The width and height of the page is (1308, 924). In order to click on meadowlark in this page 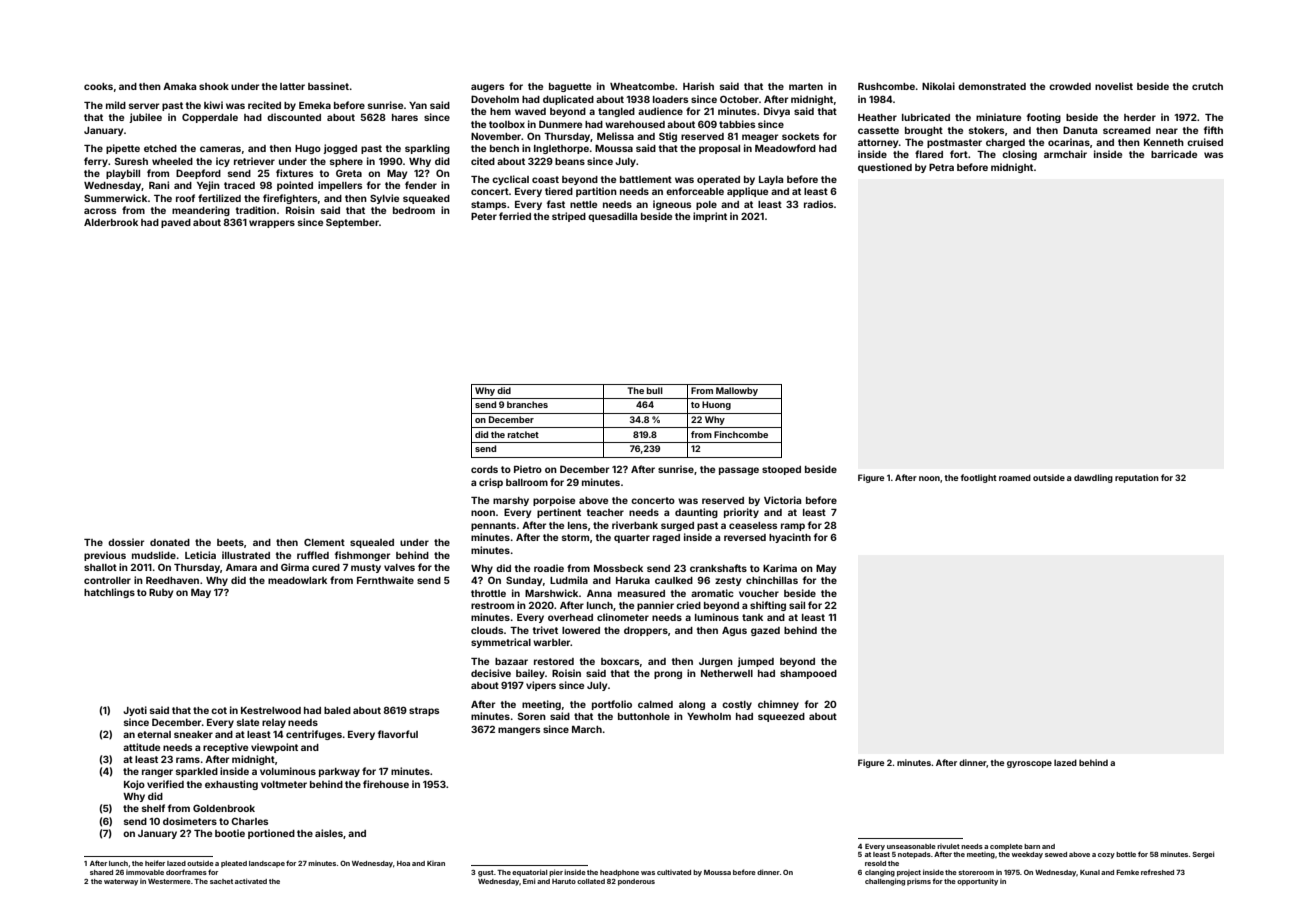, I will do `click(297, 580)`.
